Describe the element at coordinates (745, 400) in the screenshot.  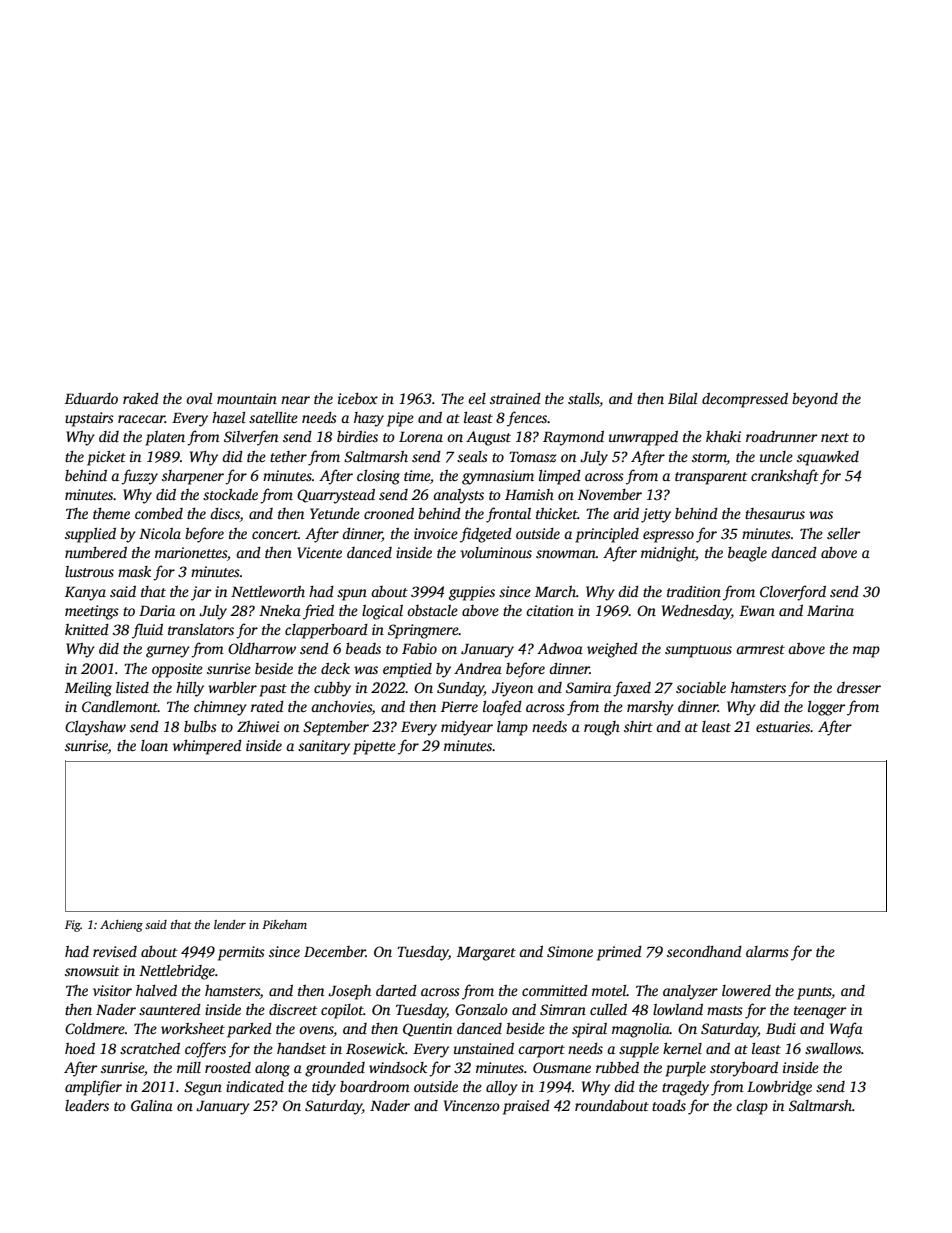
I see `decompressed` at that location.
